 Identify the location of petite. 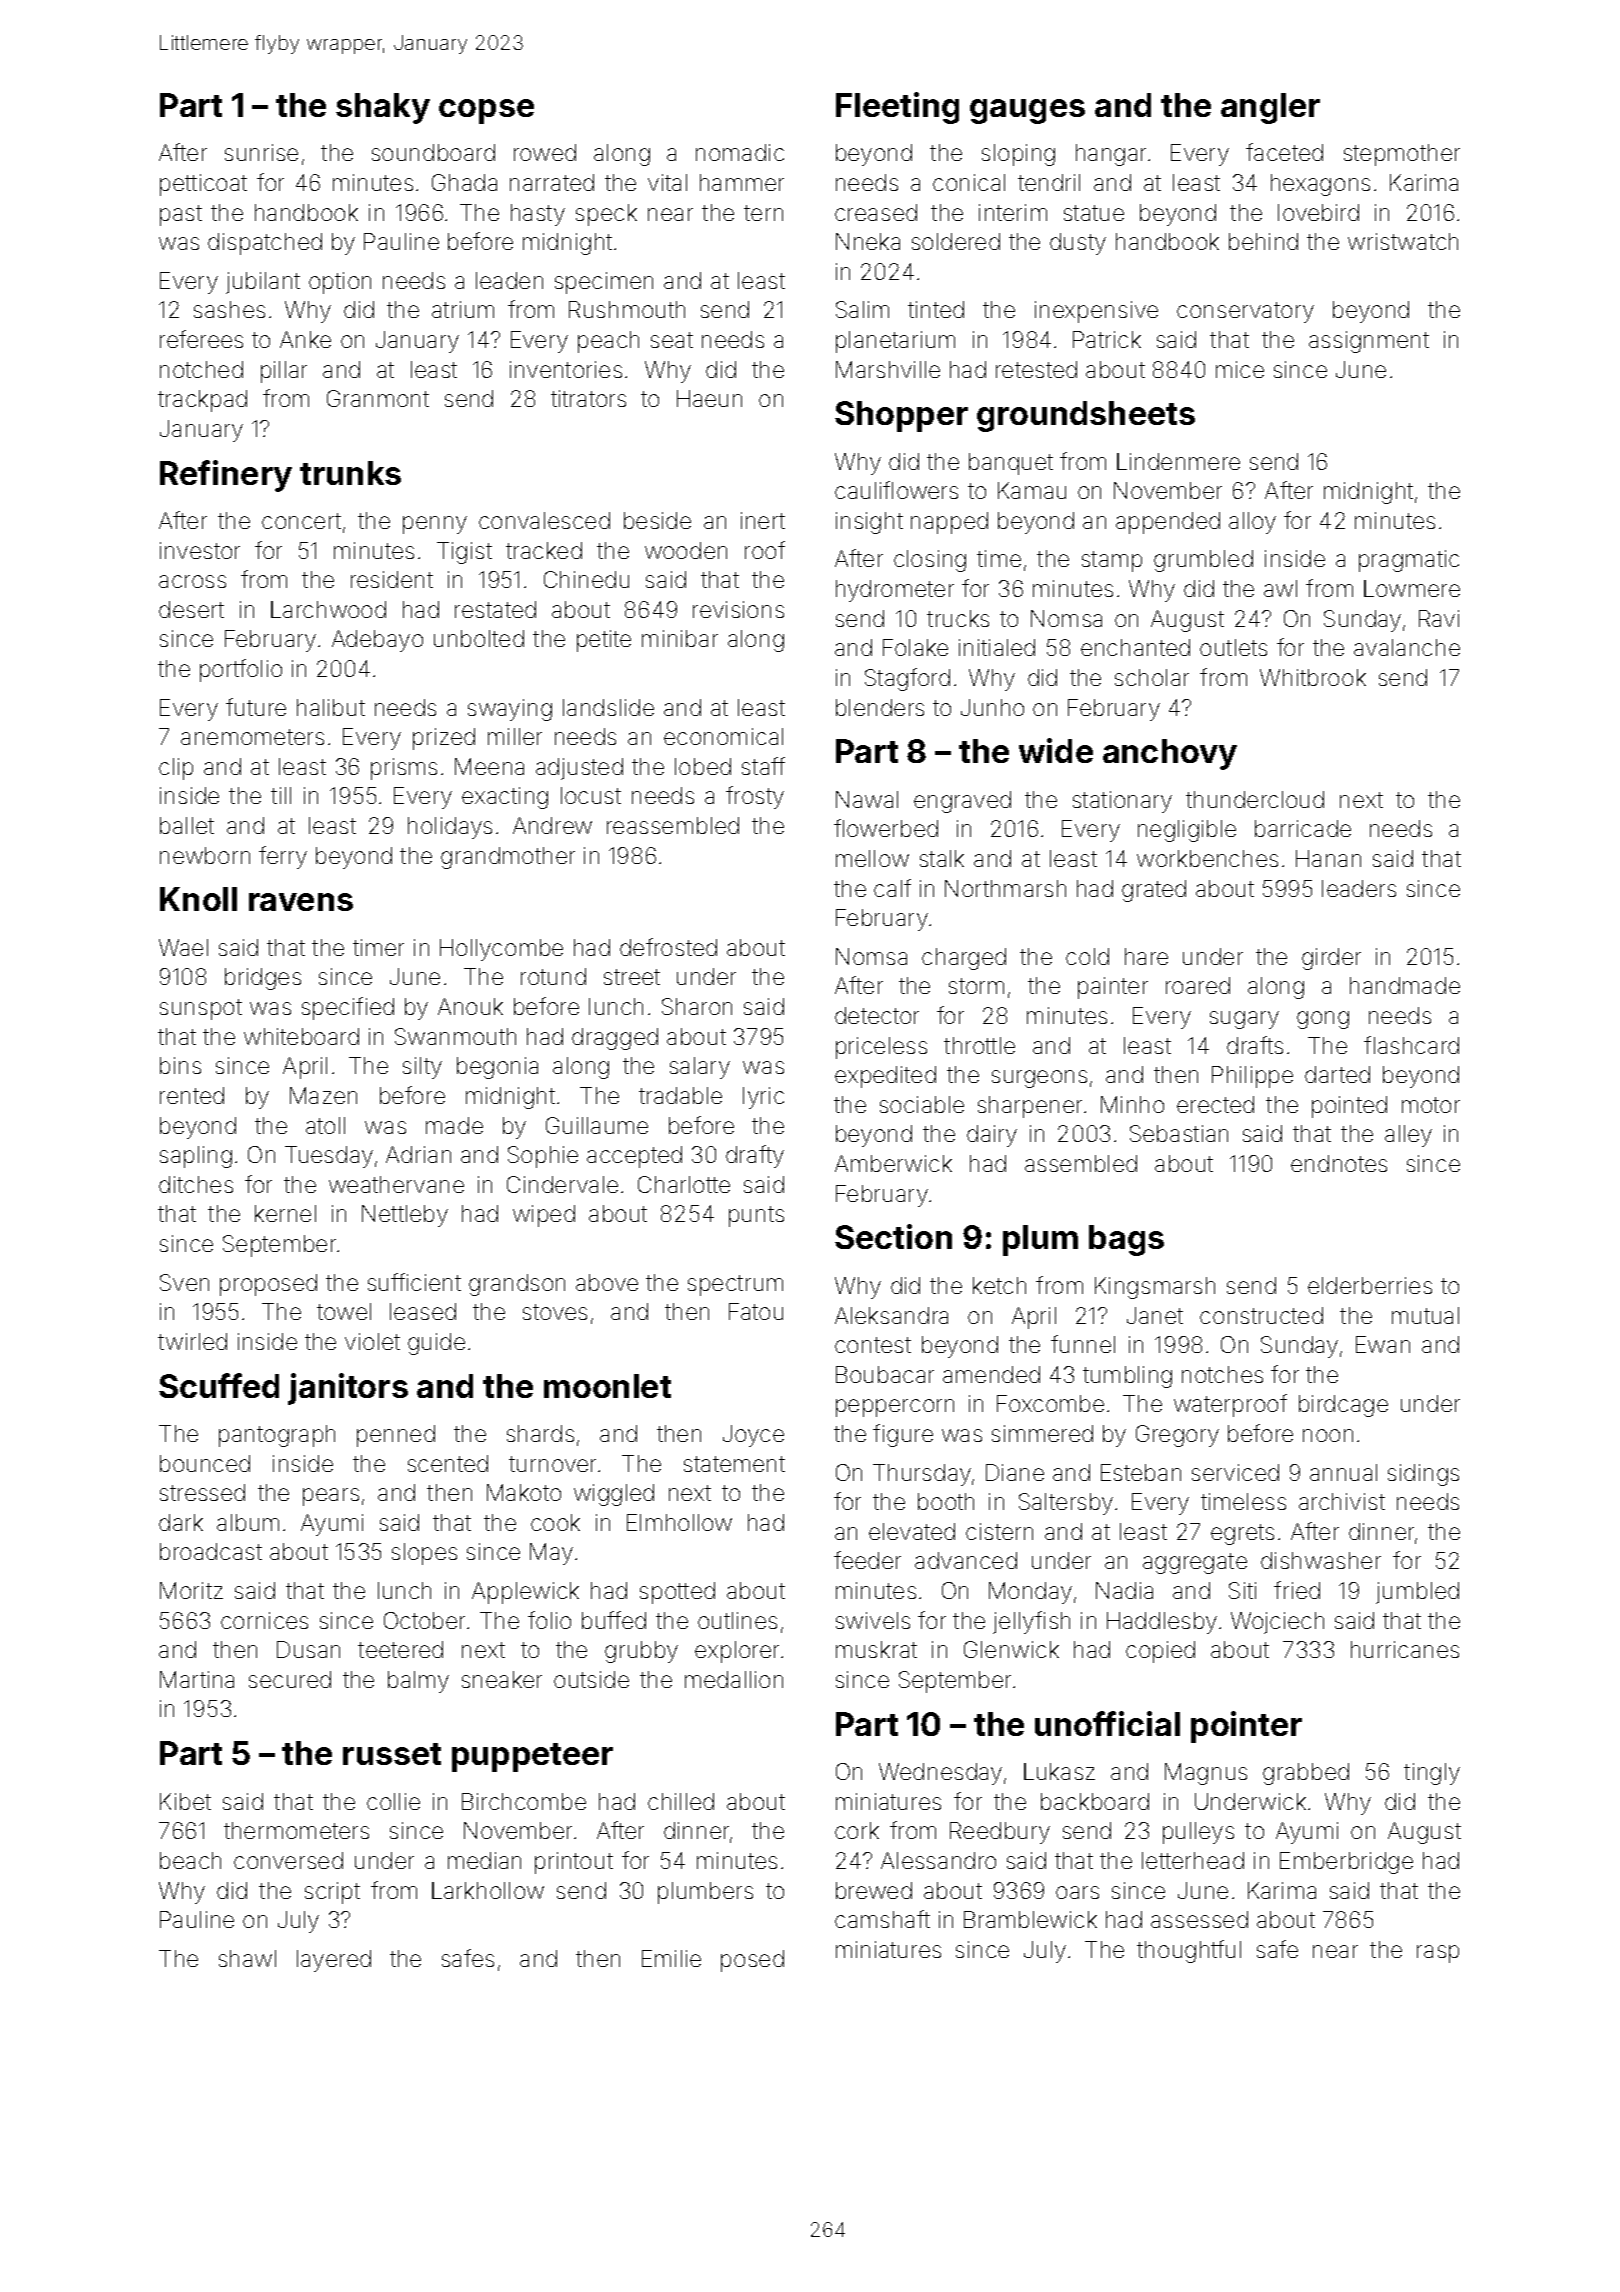
(604, 641).
